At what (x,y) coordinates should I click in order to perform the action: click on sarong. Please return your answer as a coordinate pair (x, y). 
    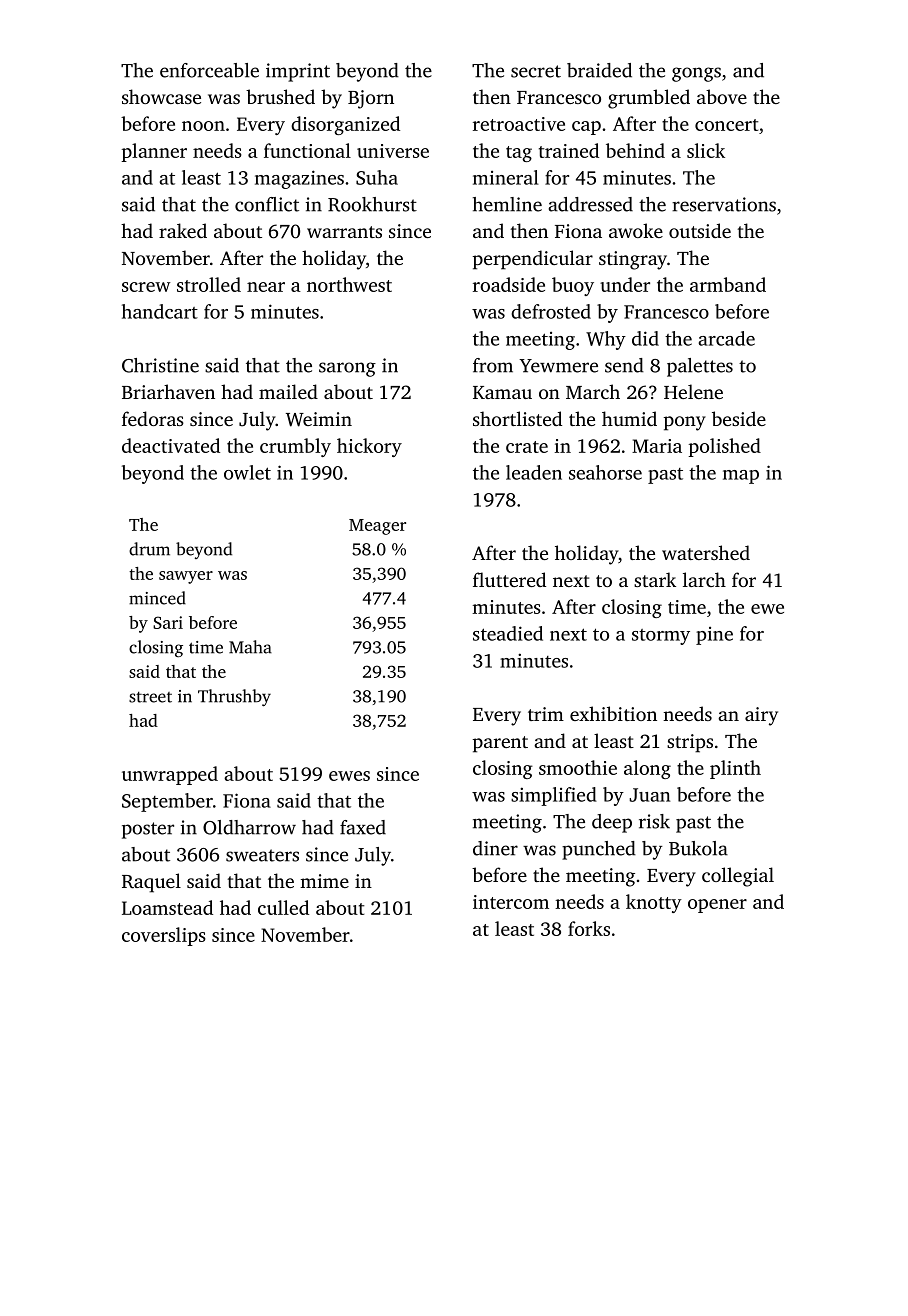
    Looking at the image, I should click on (347, 369).
